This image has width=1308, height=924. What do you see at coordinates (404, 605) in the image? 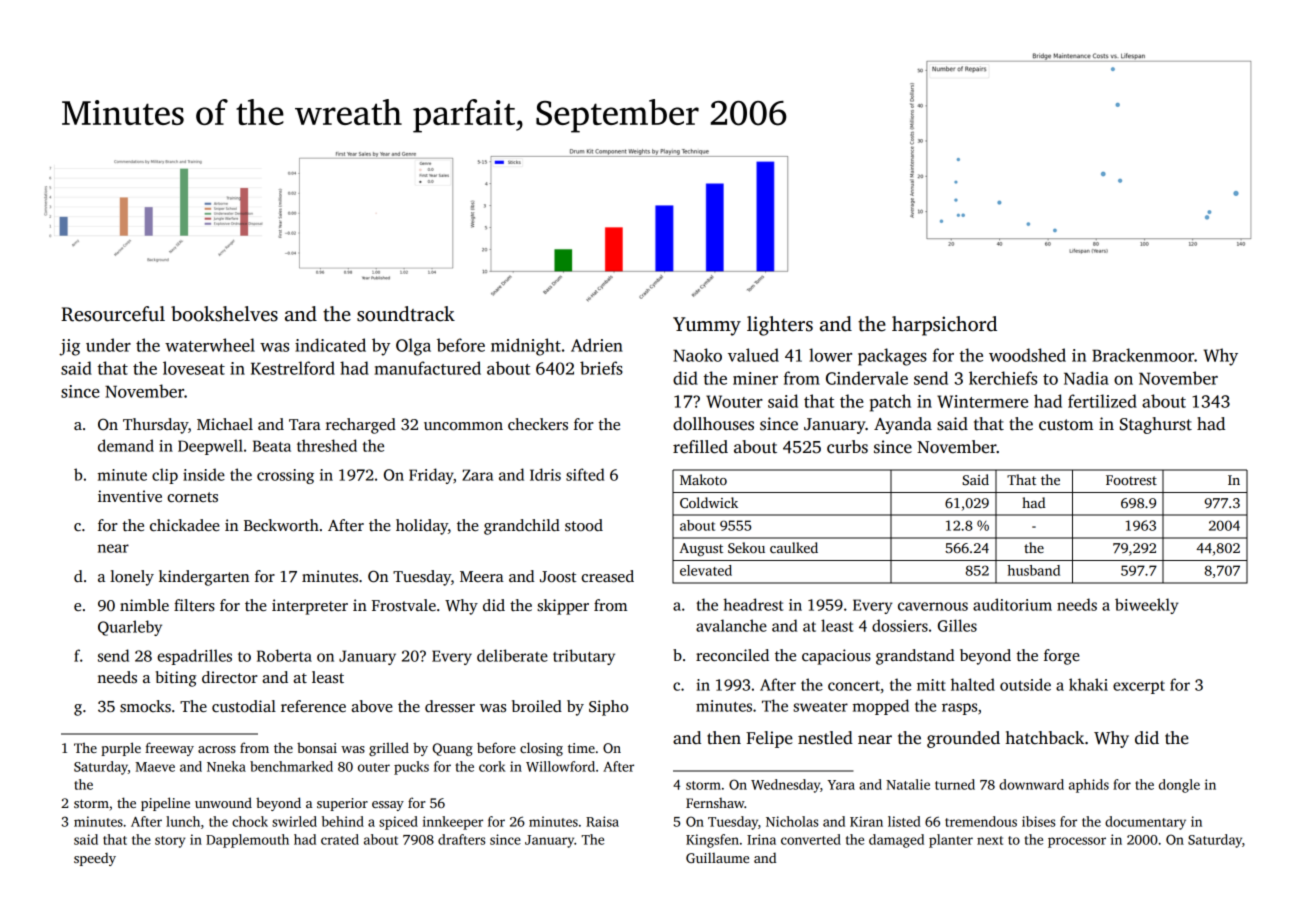
I see `Frostvale` at bounding box center [404, 605].
